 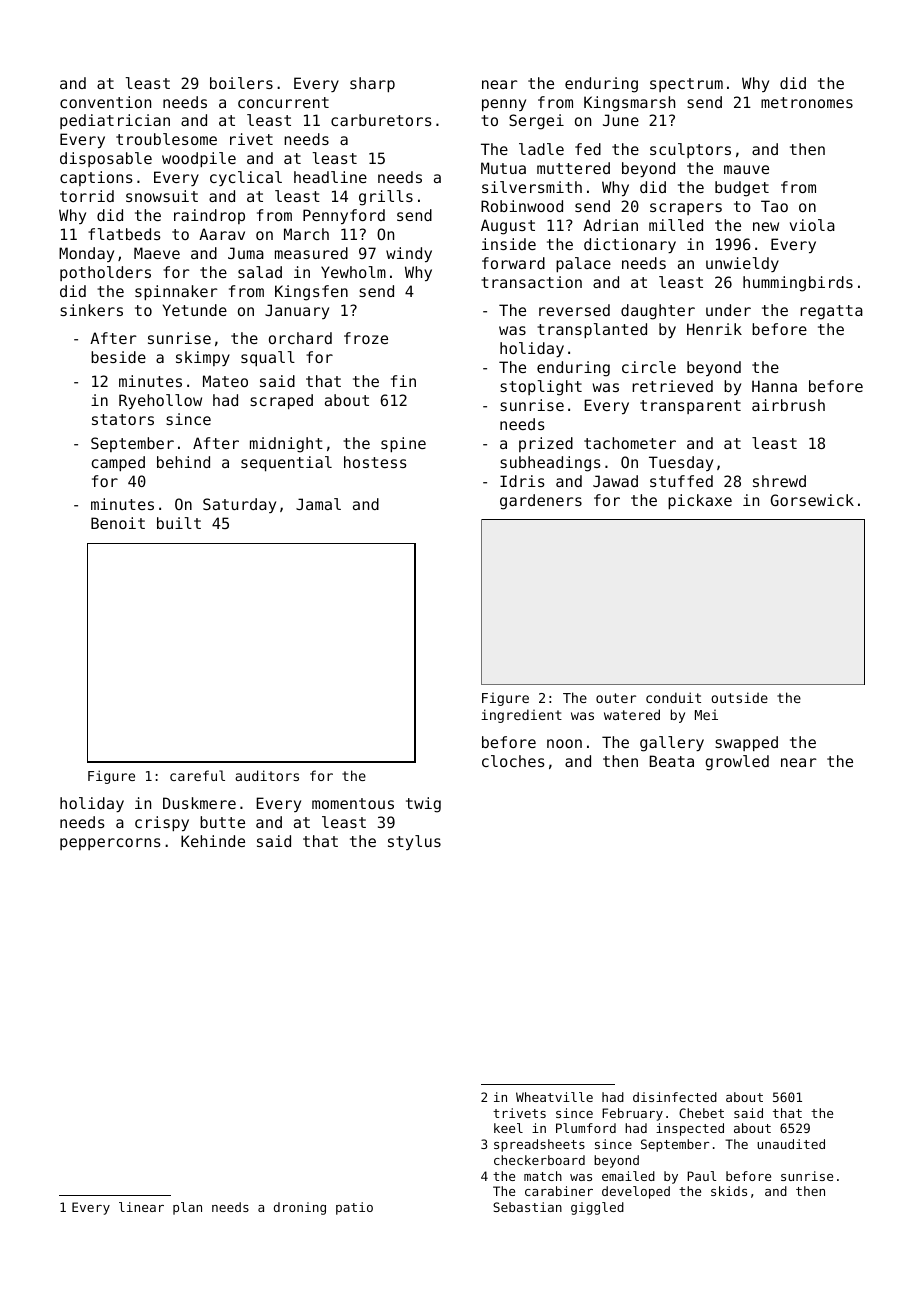 What do you see at coordinates (197, 775) in the screenshot?
I see `careful` at bounding box center [197, 775].
